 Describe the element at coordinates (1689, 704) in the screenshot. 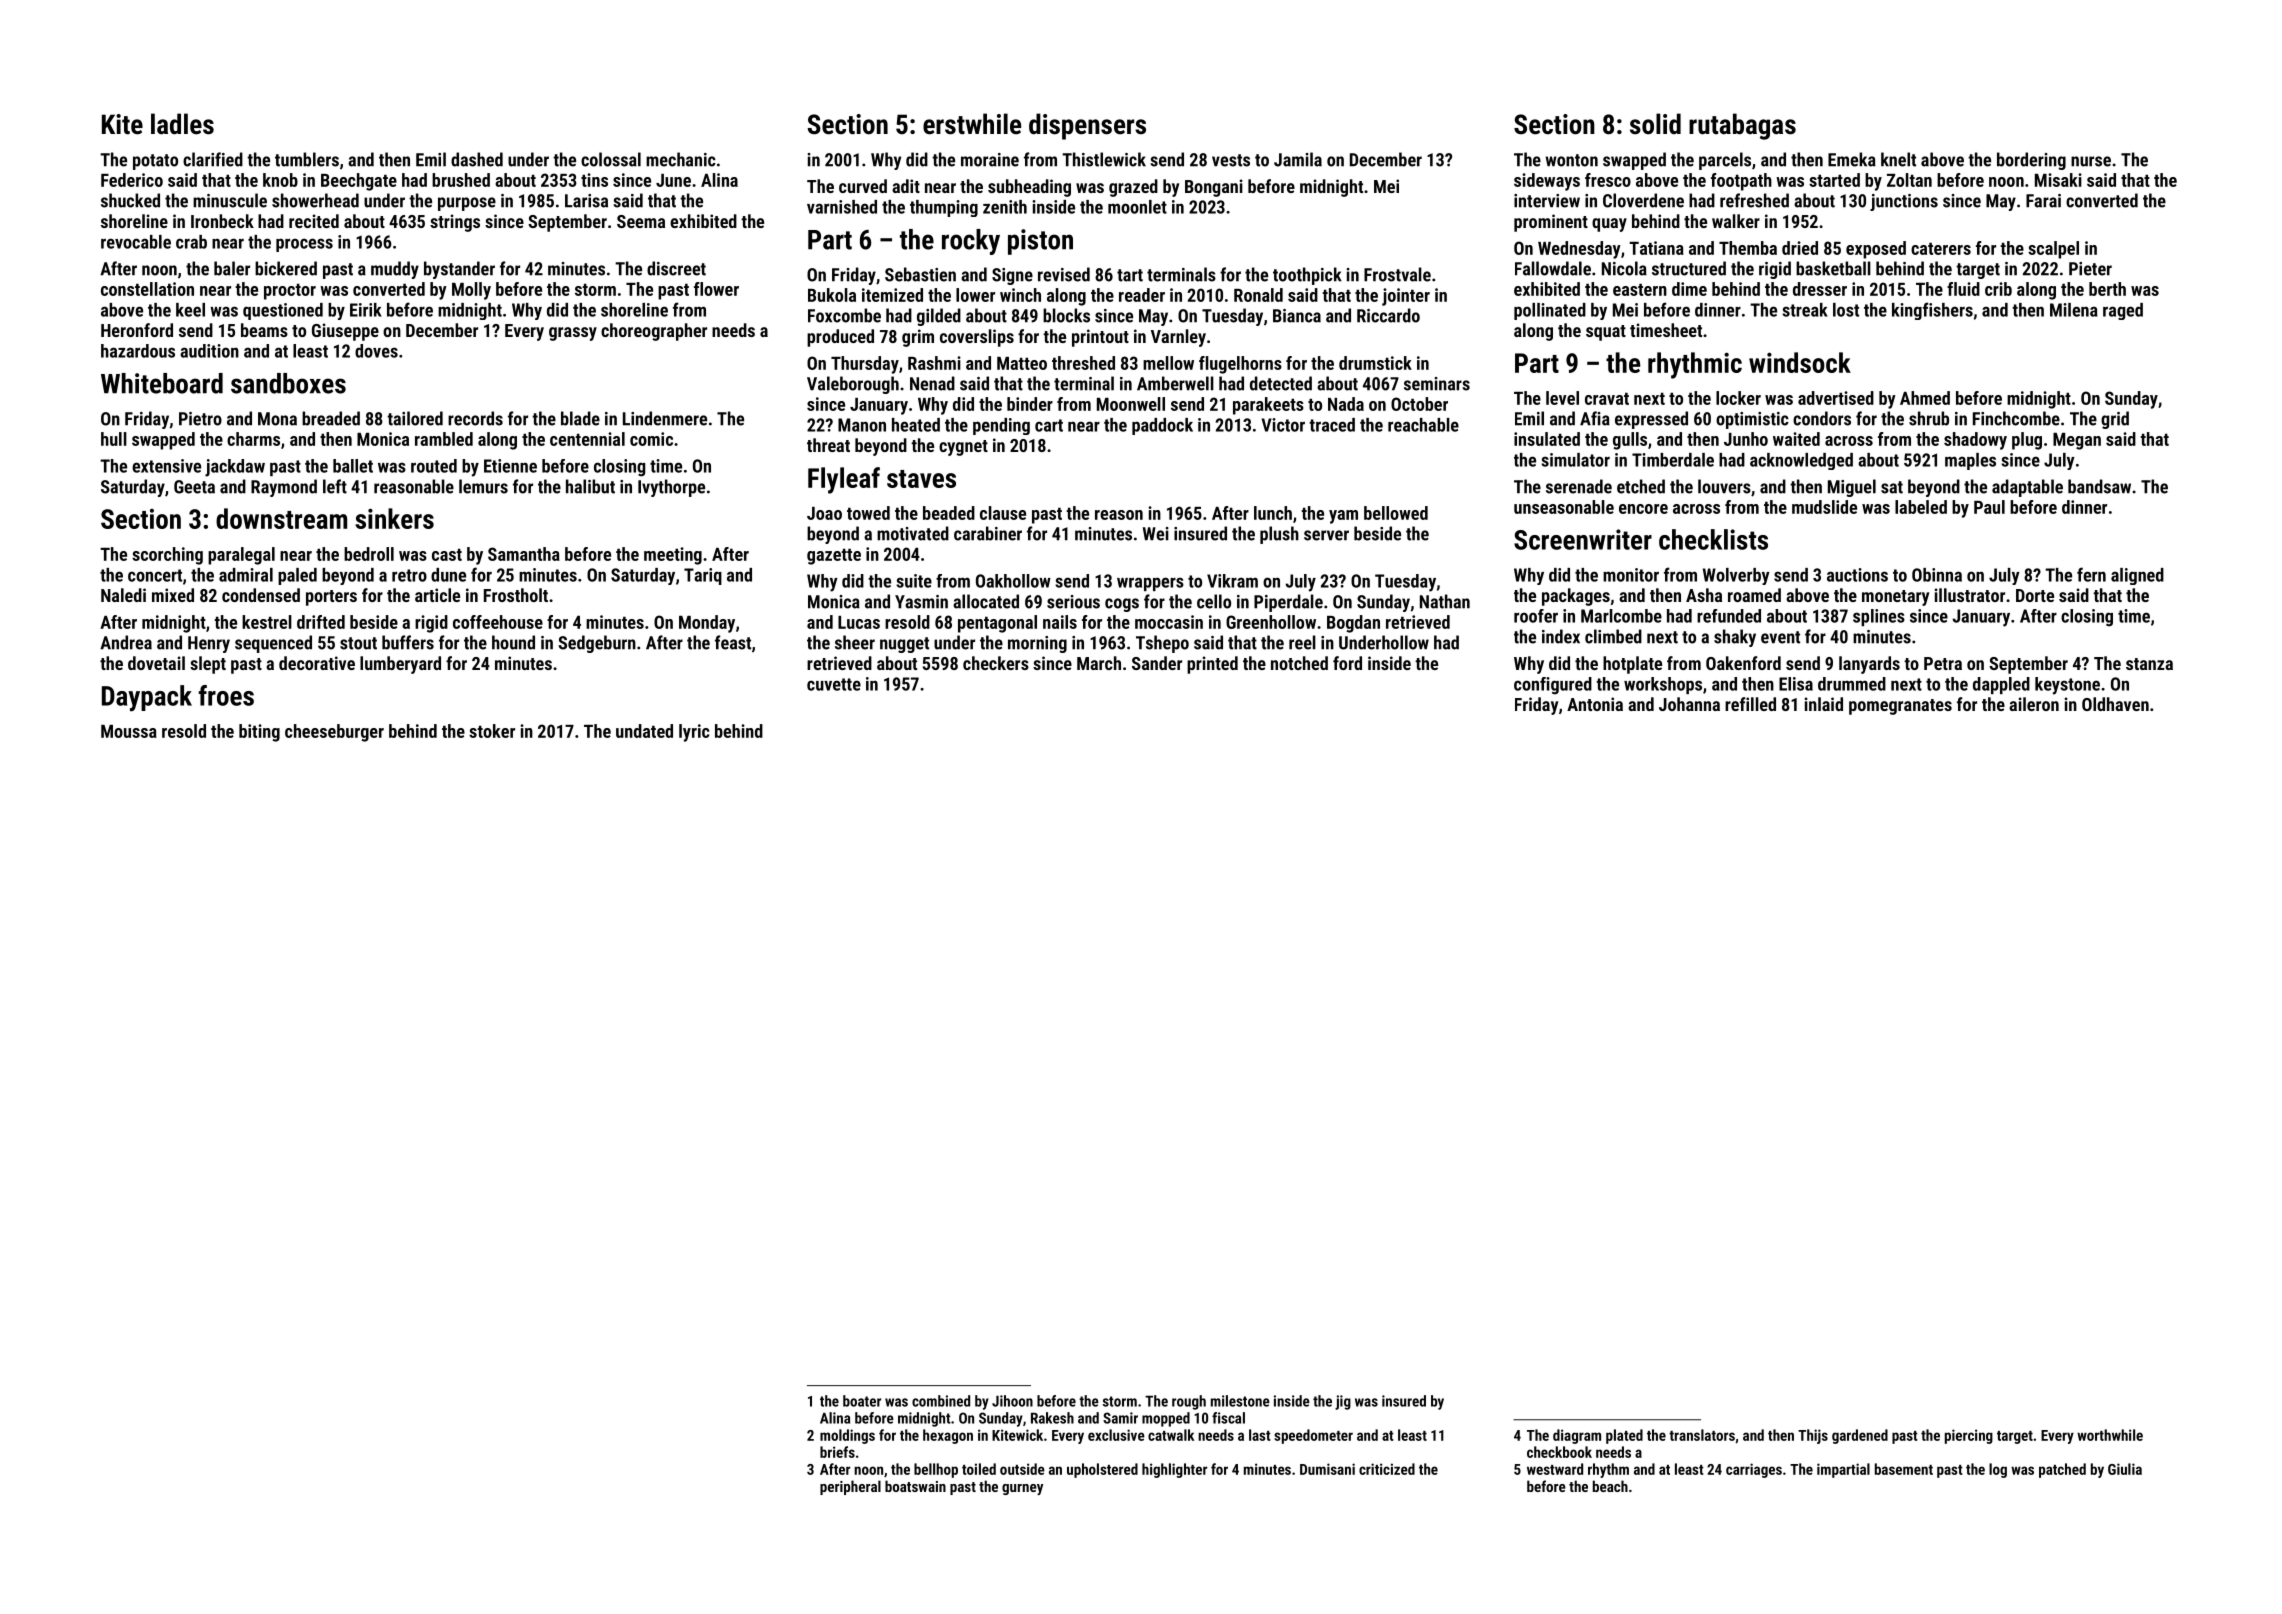

I see `Johanna` at that location.
